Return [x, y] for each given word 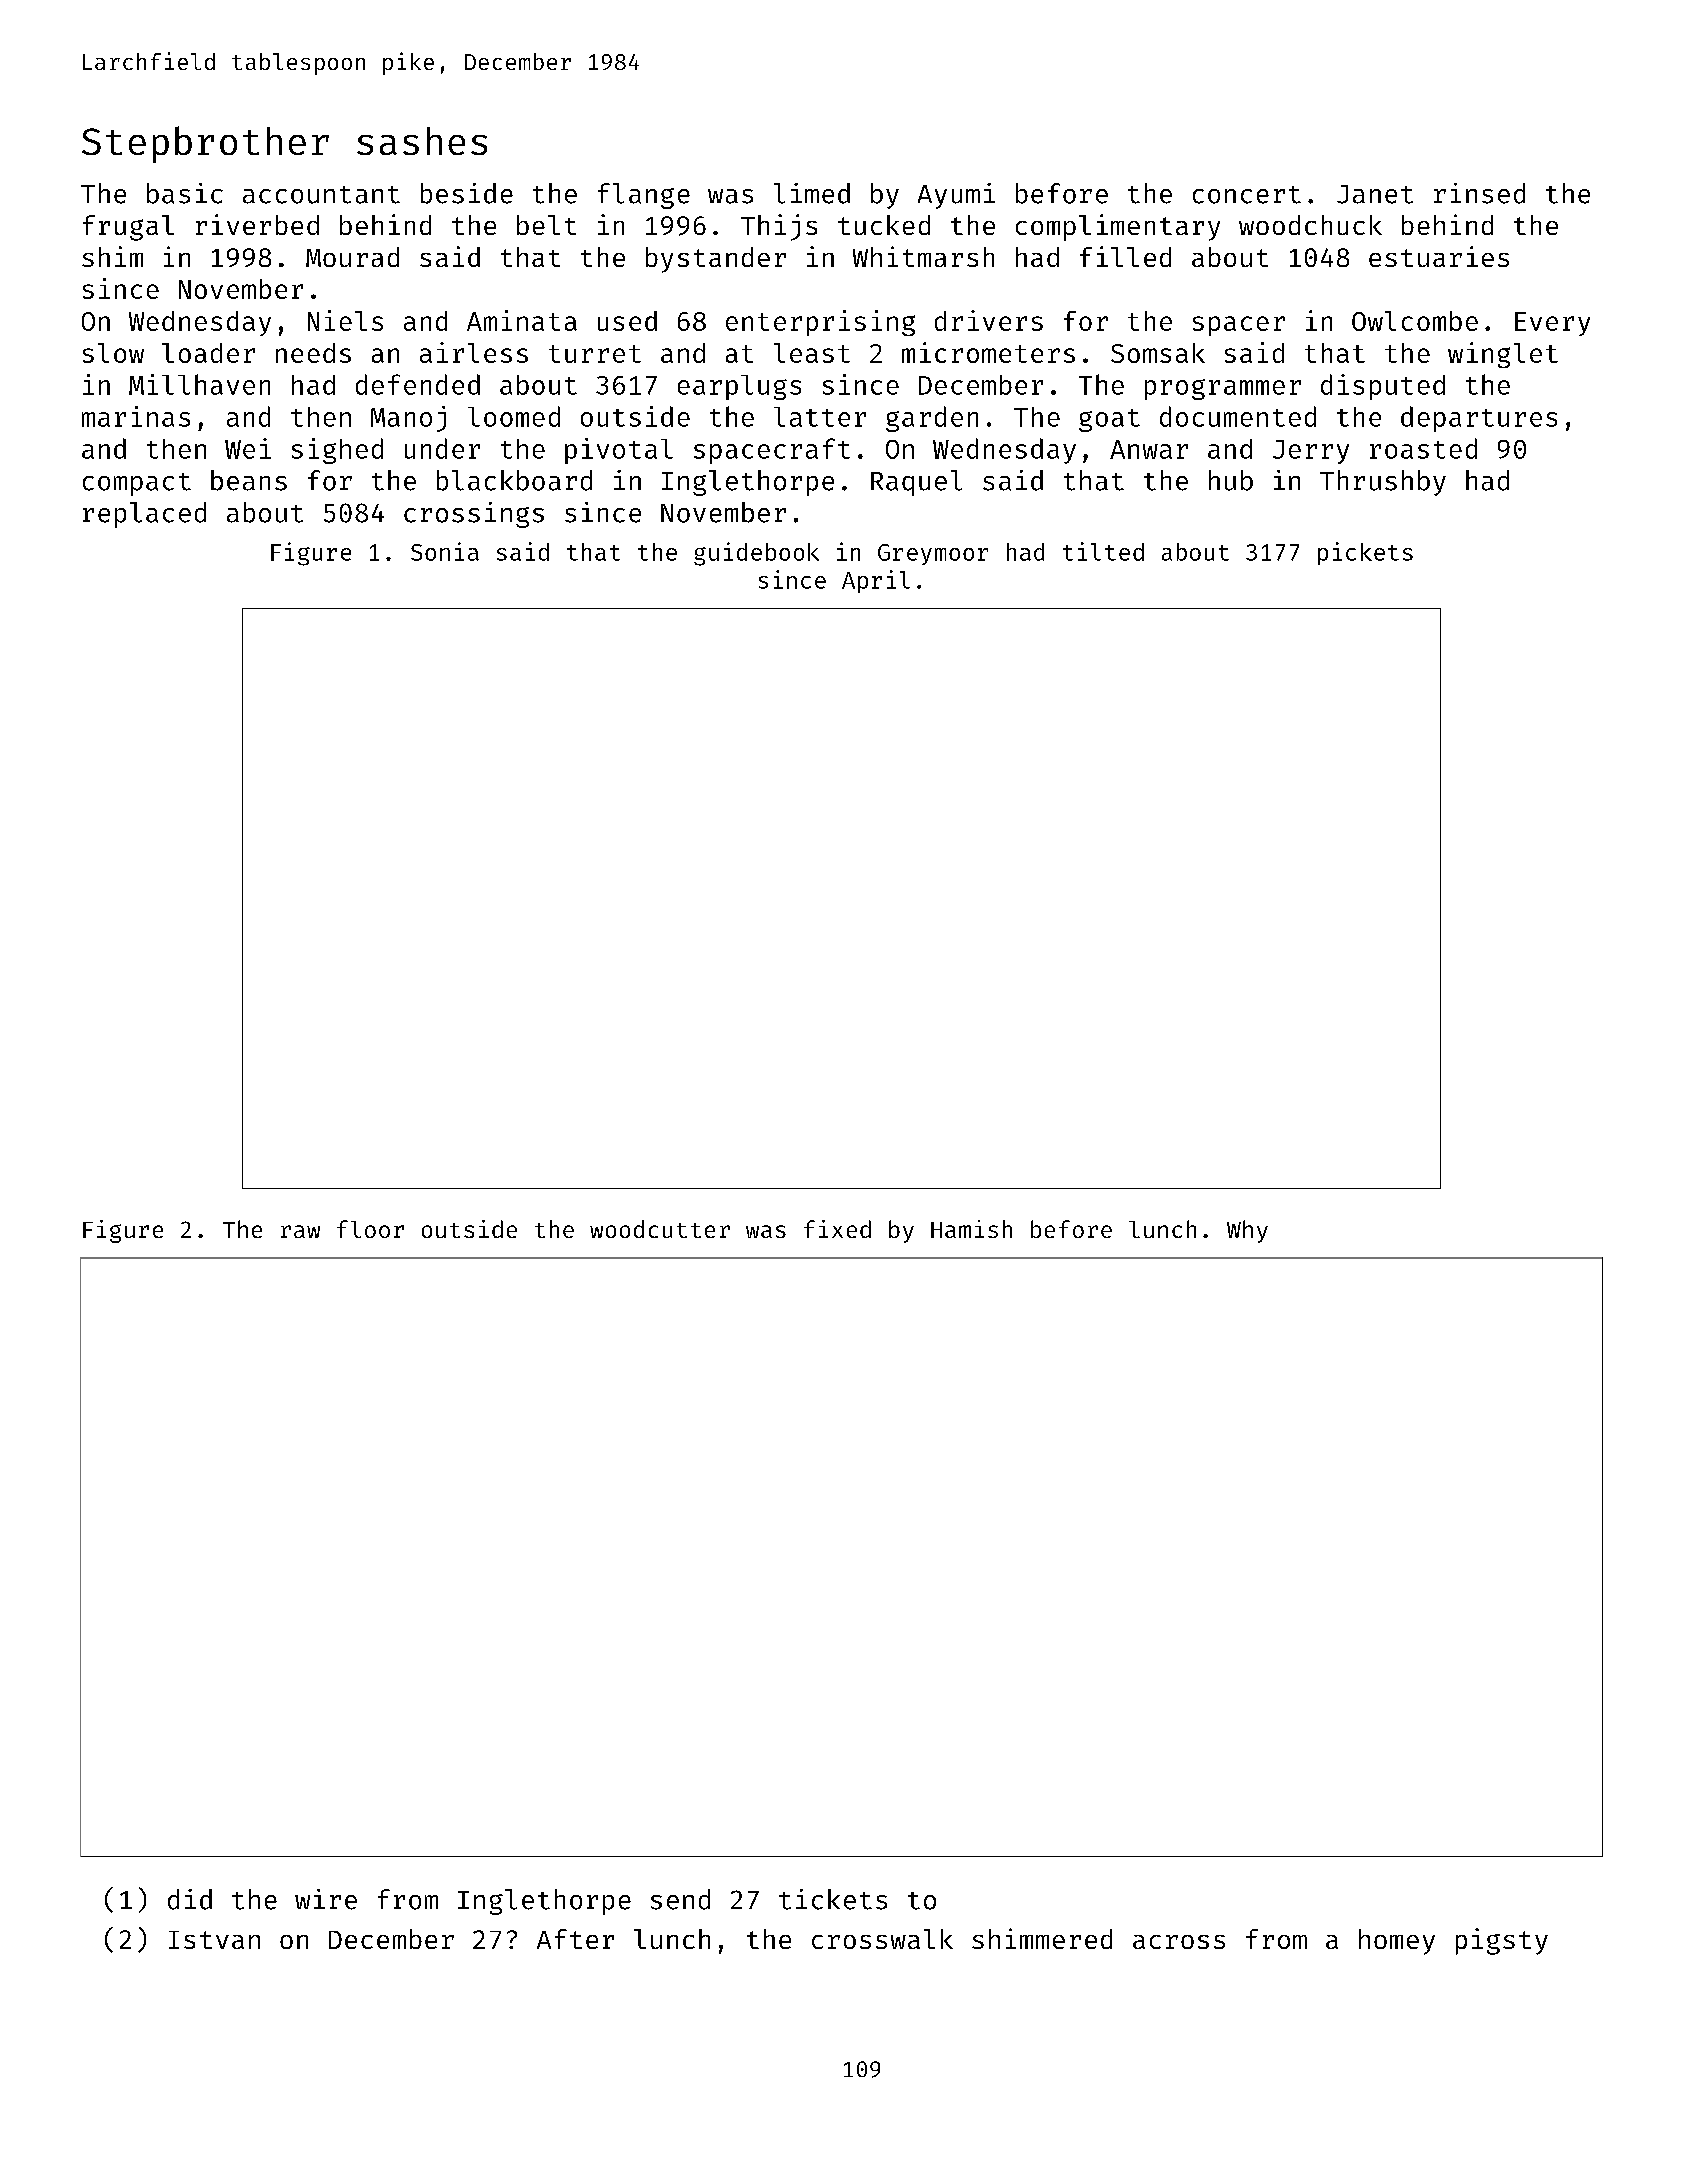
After [575, 1939]
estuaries [1439, 256]
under [442, 448]
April [876, 581]
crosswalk [882, 1939]
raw [300, 1231]
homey [1397, 1942]
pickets [1365, 553]
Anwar [1149, 449]
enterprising [820, 323]
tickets [833, 1899]
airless [474, 352]
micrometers [988, 352]
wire [326, 1899]
